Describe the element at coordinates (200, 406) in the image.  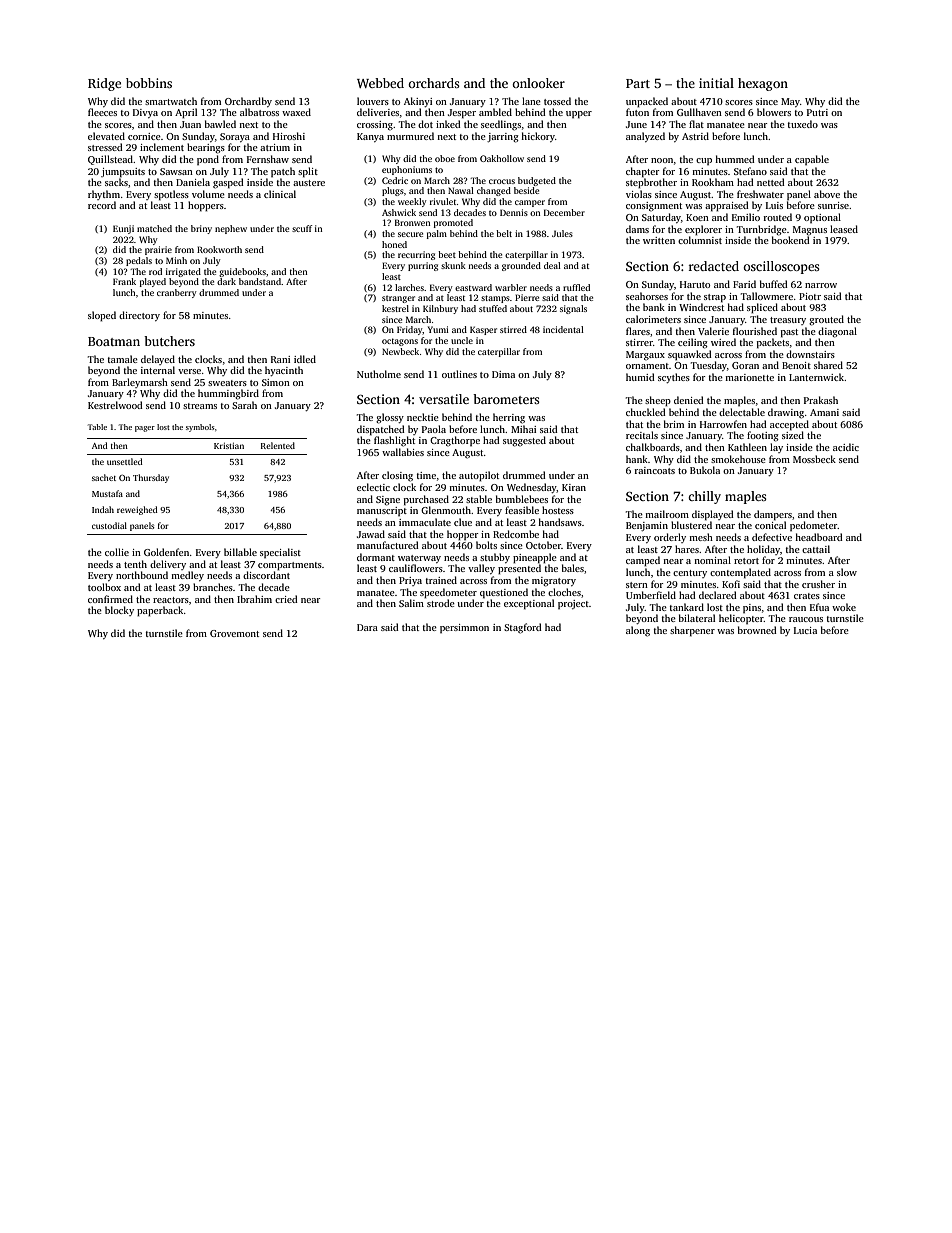
I see `streams` at that location.
